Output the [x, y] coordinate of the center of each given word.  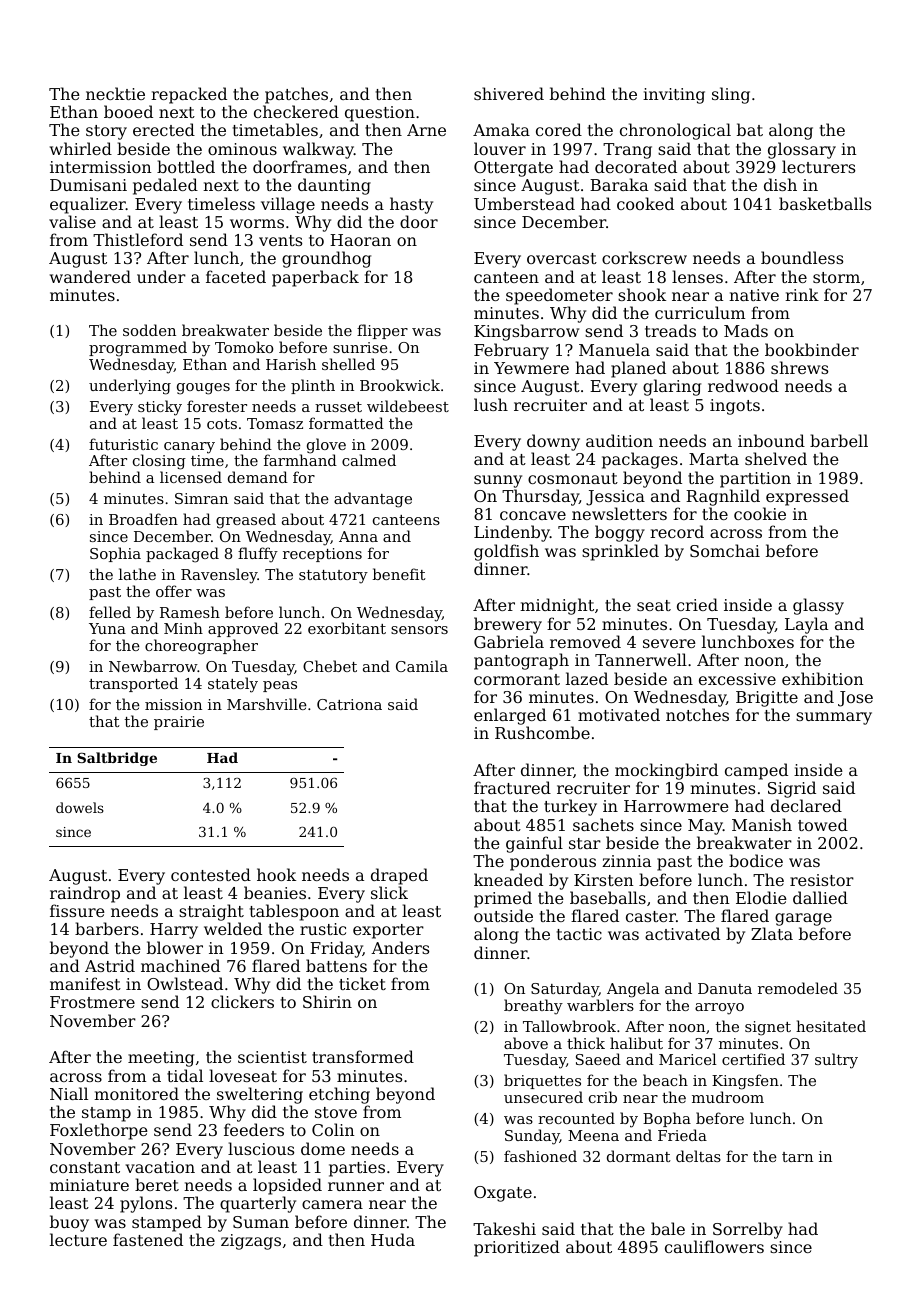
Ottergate [513, 169]
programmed [138, 349]
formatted [346, 423]
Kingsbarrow [526, 332]
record [677, 531]
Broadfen [143, 519]
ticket [362, 983]
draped [399, 876]
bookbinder [812, 349]
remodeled [798, 988]
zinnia [626, 861]
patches [296, 95]
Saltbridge [117, 759]
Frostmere [92, 1002]
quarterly [258, 1204]
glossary [802, 150]
